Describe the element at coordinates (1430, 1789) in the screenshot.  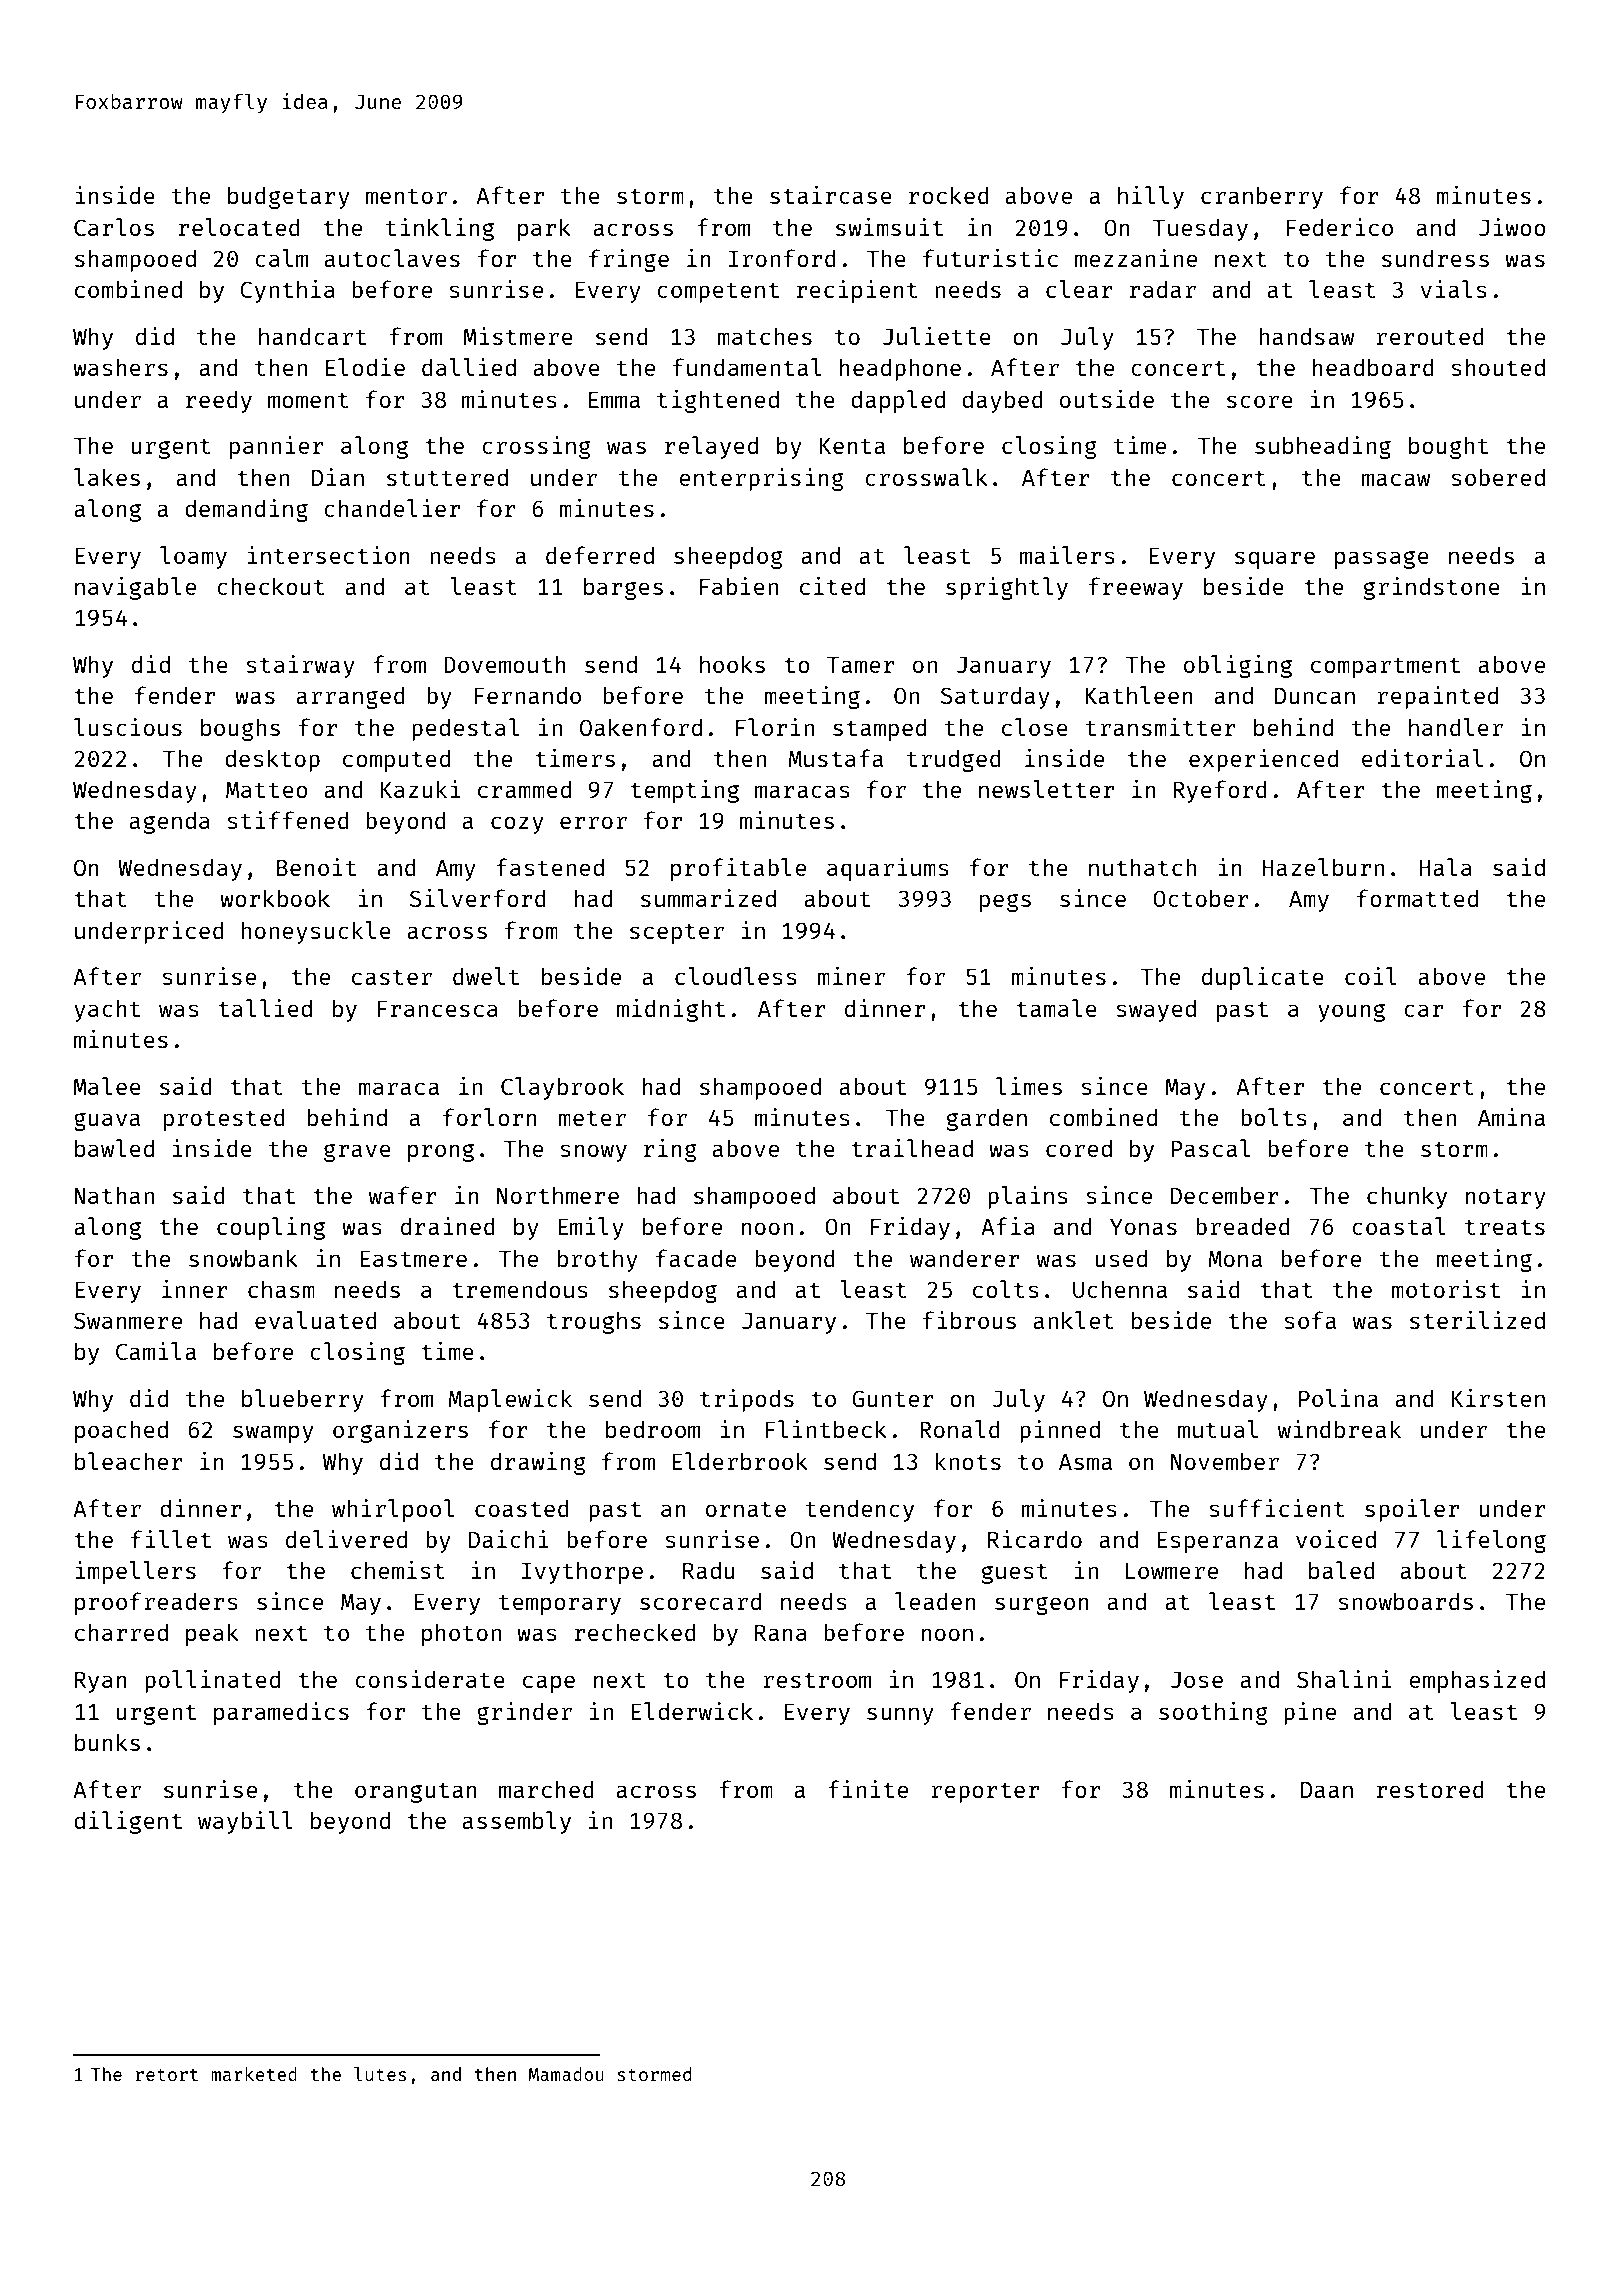
I see `restored` at that location.
